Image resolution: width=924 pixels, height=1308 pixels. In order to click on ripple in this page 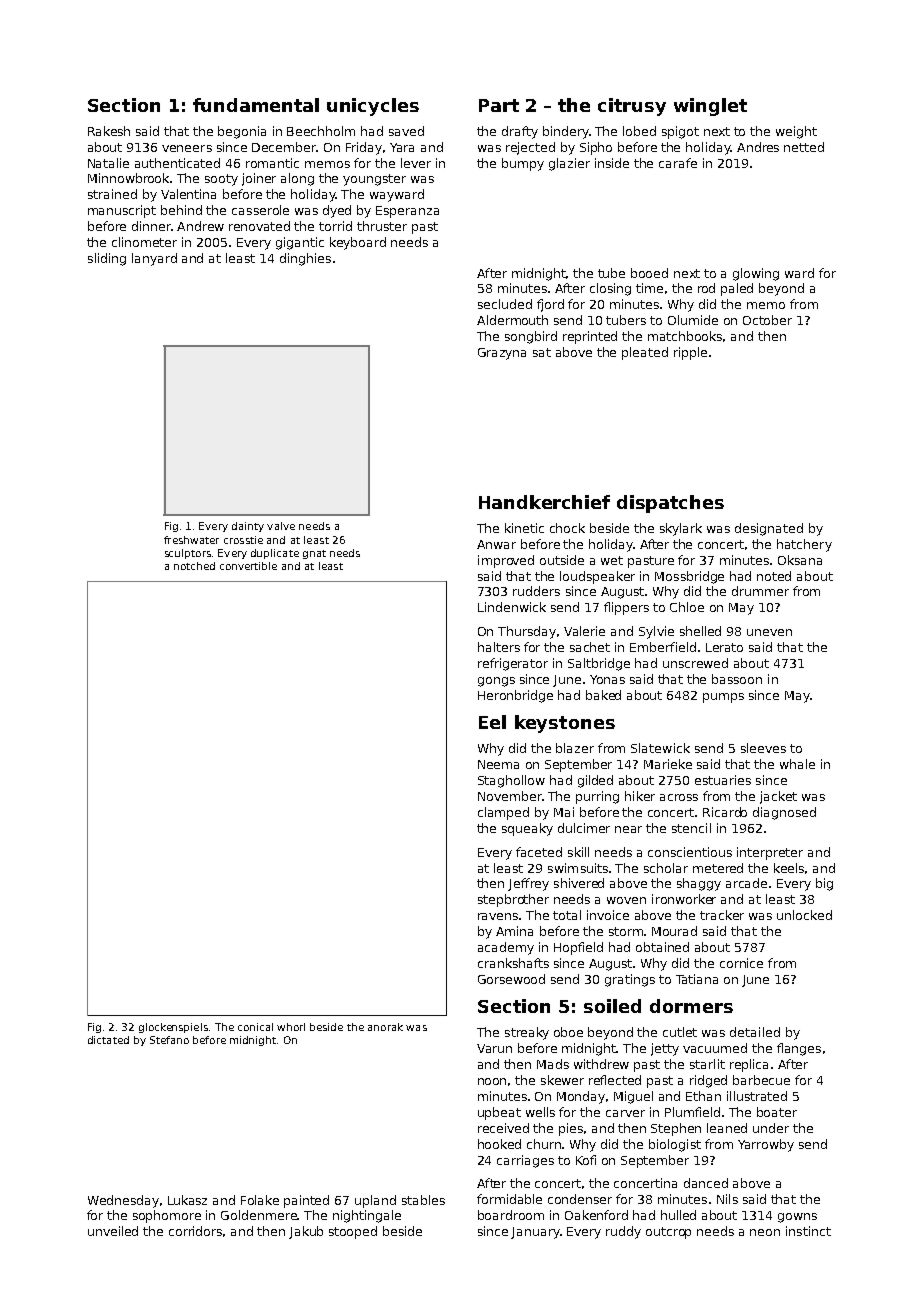, I will do `click(690, 353)`.
